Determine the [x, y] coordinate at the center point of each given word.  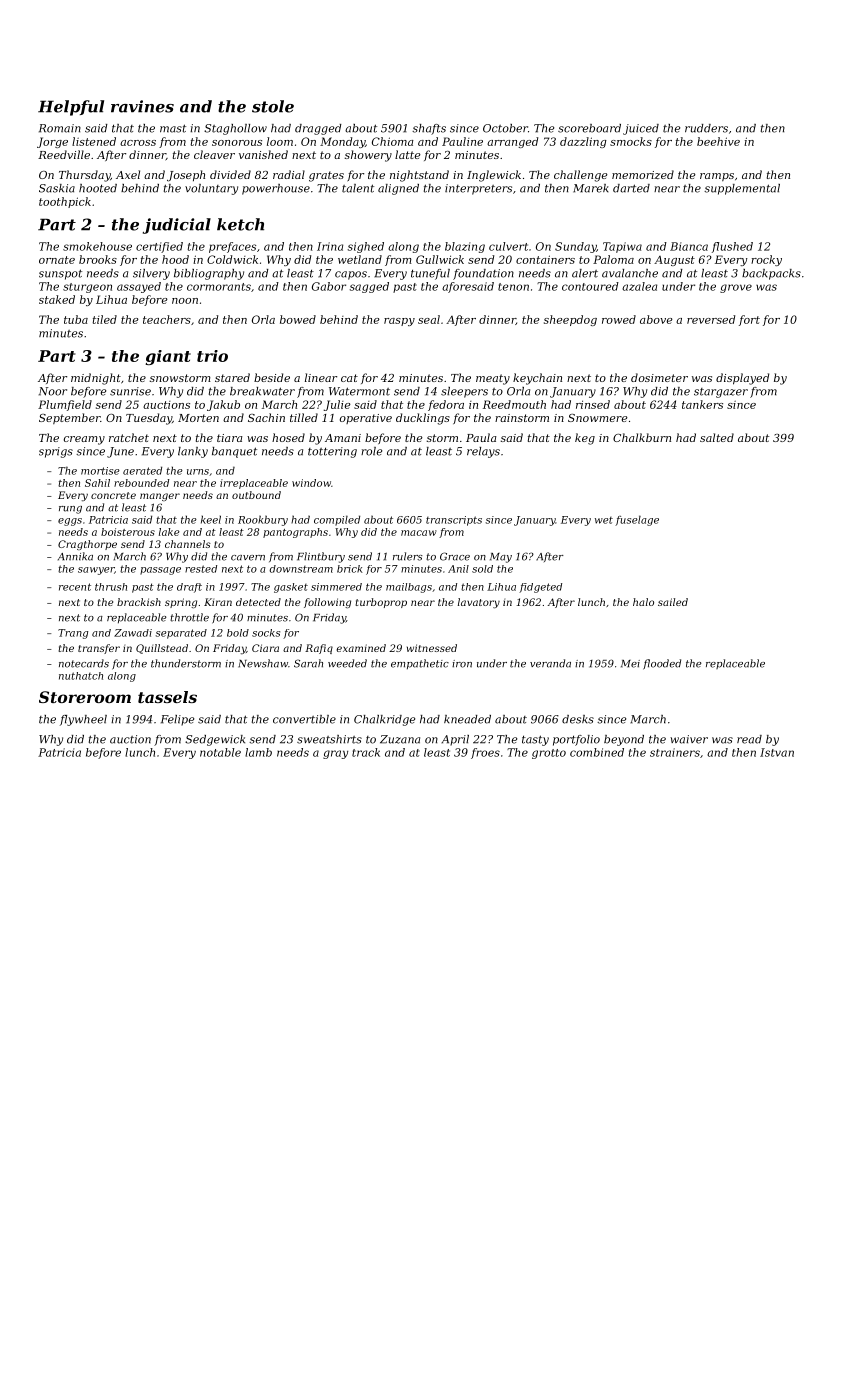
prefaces [232, 247]
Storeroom [85, 697]
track [366, 752]
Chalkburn [642, 437]
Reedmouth [514, 404]
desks [578, 719]
